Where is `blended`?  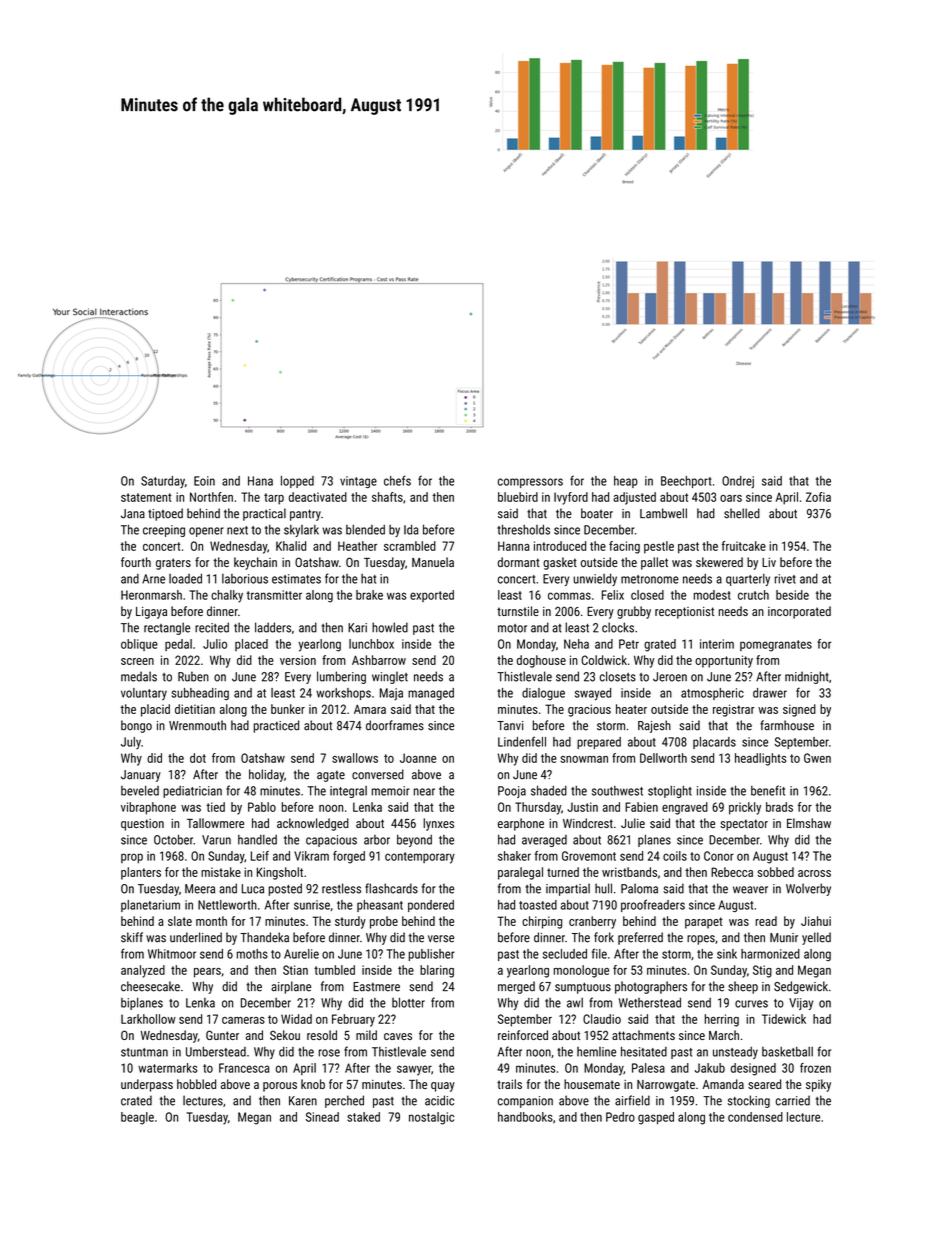
blended is located at coordinates (365, 530).
